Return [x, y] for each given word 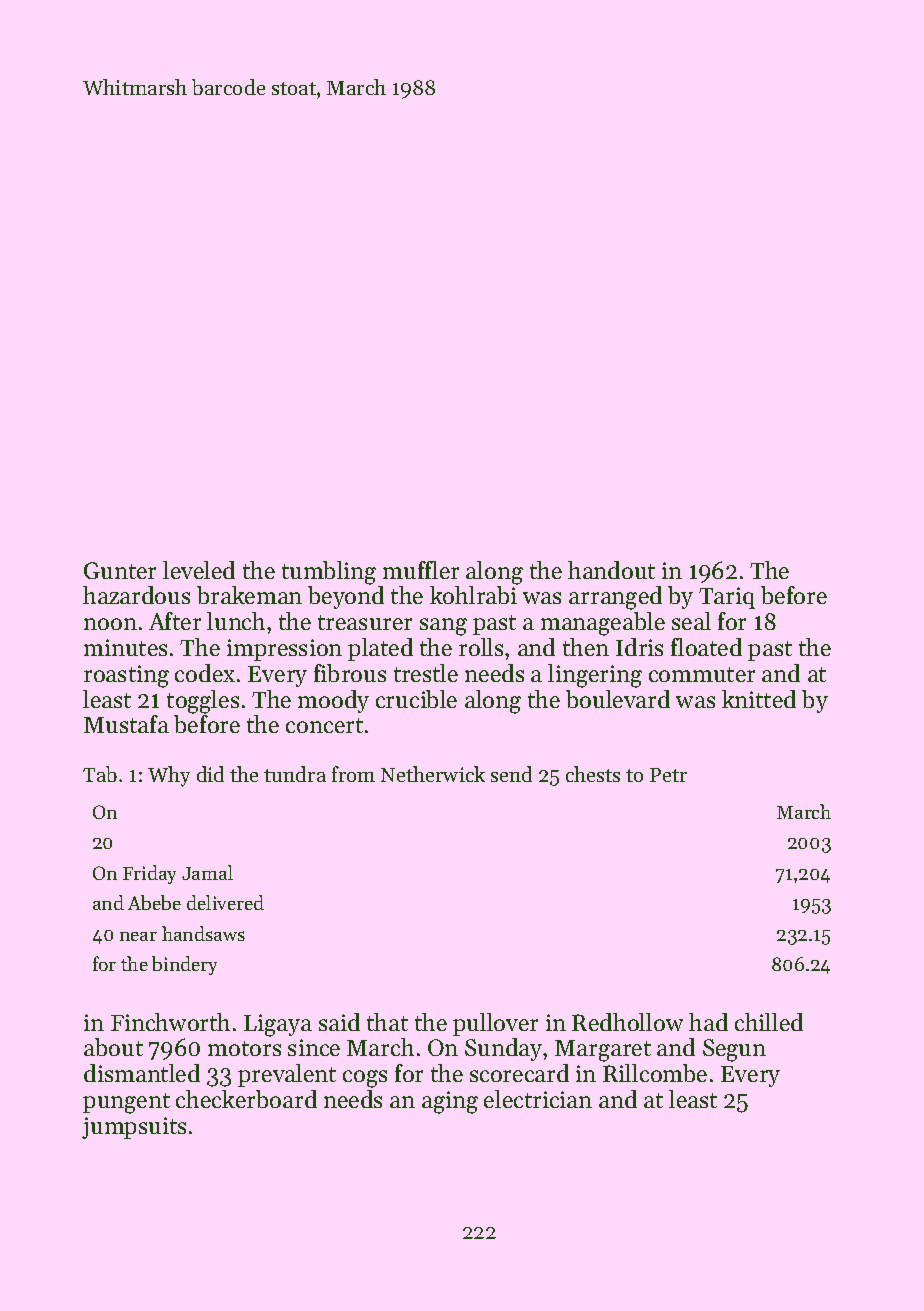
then [586, 647]
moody [333, 701]
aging [450, 1102]
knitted [759, 699]
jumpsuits [134, 1128]
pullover [495, 1024]
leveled [199, 570]
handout [611, 570]
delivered [225, 902]
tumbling [329, 573]
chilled [769, 1022]
